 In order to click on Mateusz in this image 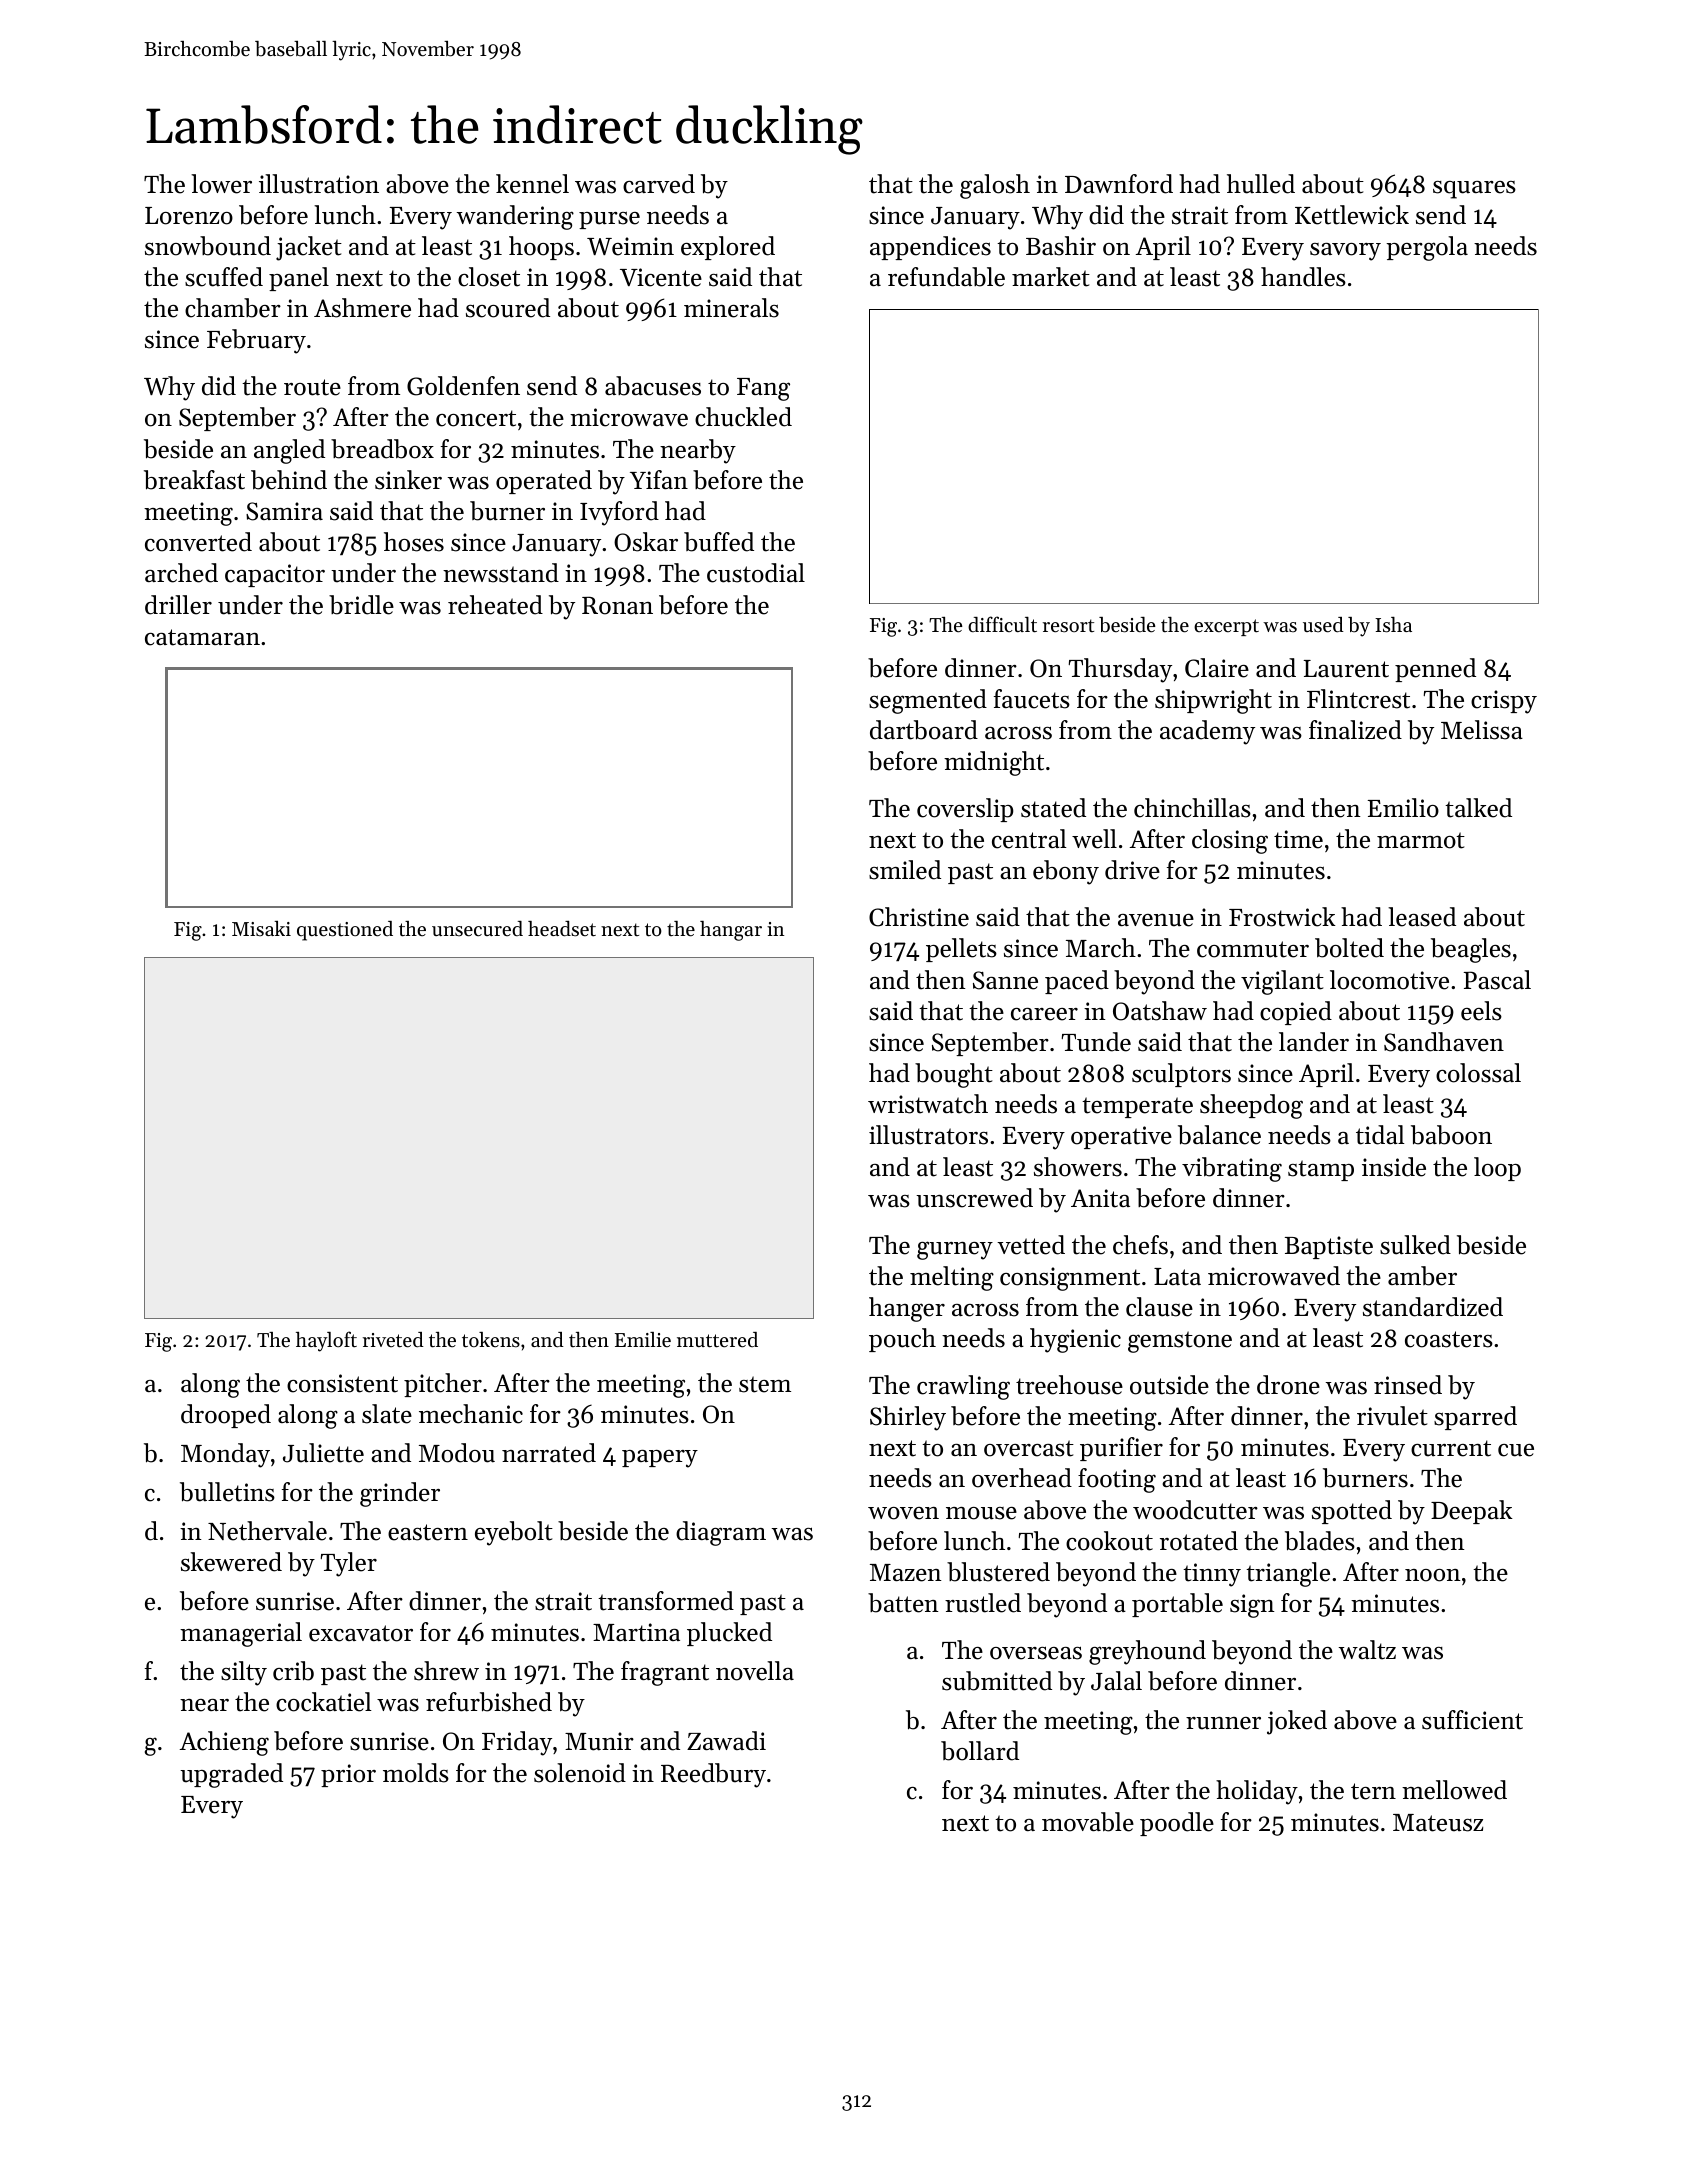, I will do `click(1438, 1823)`.
